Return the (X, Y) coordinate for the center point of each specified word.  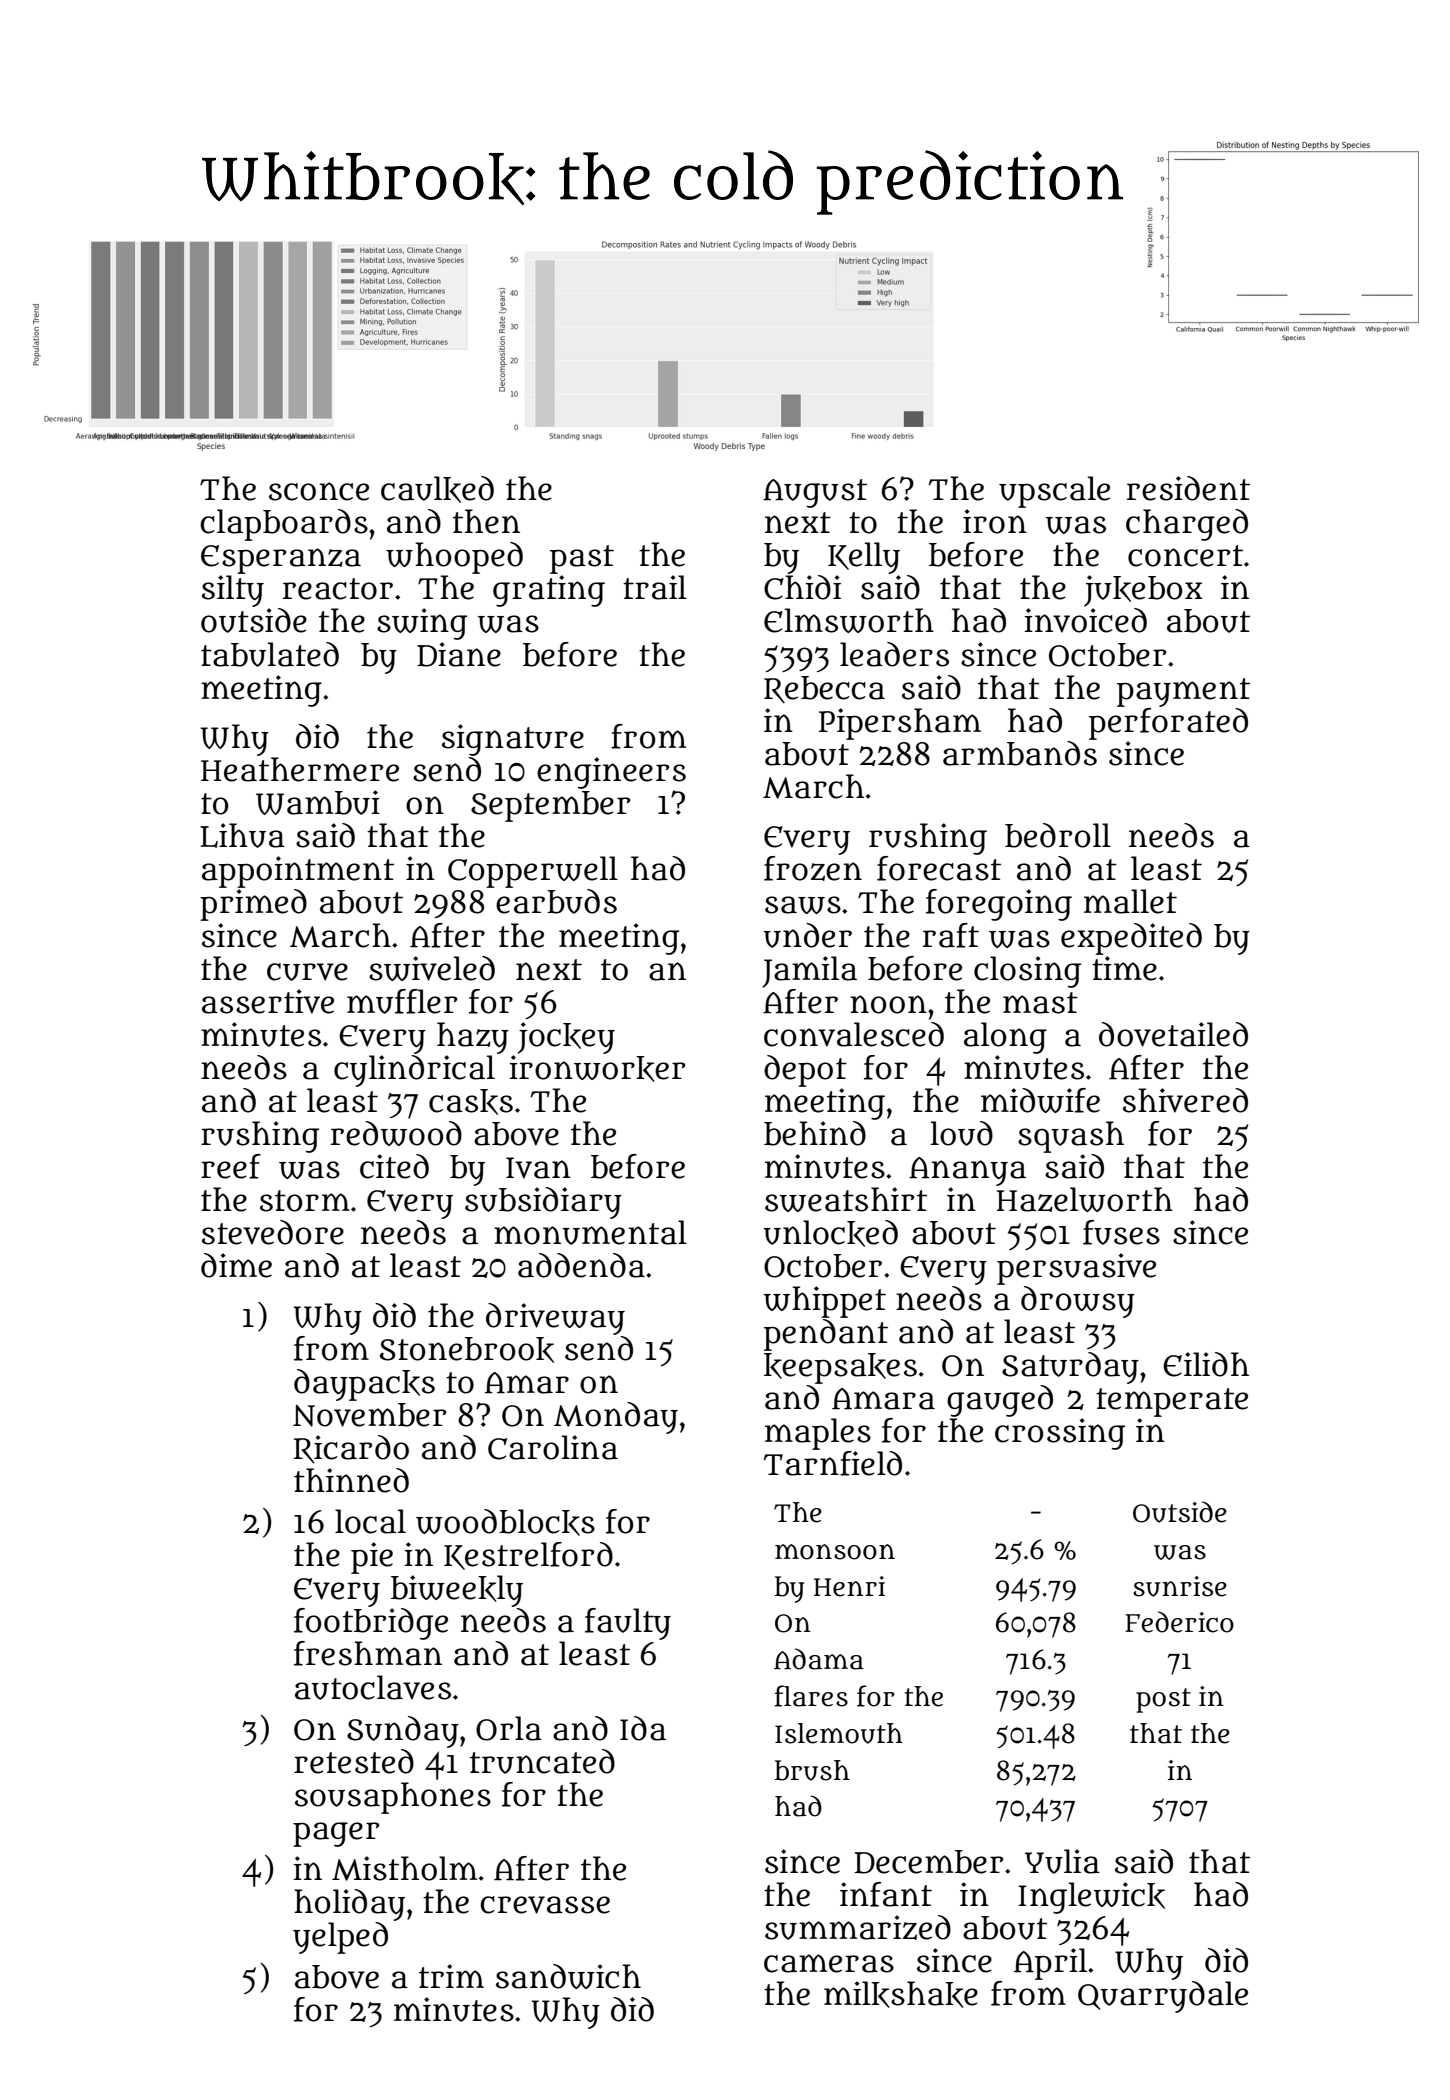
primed (253, 905)
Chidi (802, 587)
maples (818, 1434)
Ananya (967, 1171)
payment (1183, 692)
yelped (340, 1938)
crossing (1060, 1434)
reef (231, 1166)
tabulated (270, 654)
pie (372, 1558)
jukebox (1143, 591)
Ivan (538, 1168)
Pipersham (900, 724)
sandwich (568, 1976)
